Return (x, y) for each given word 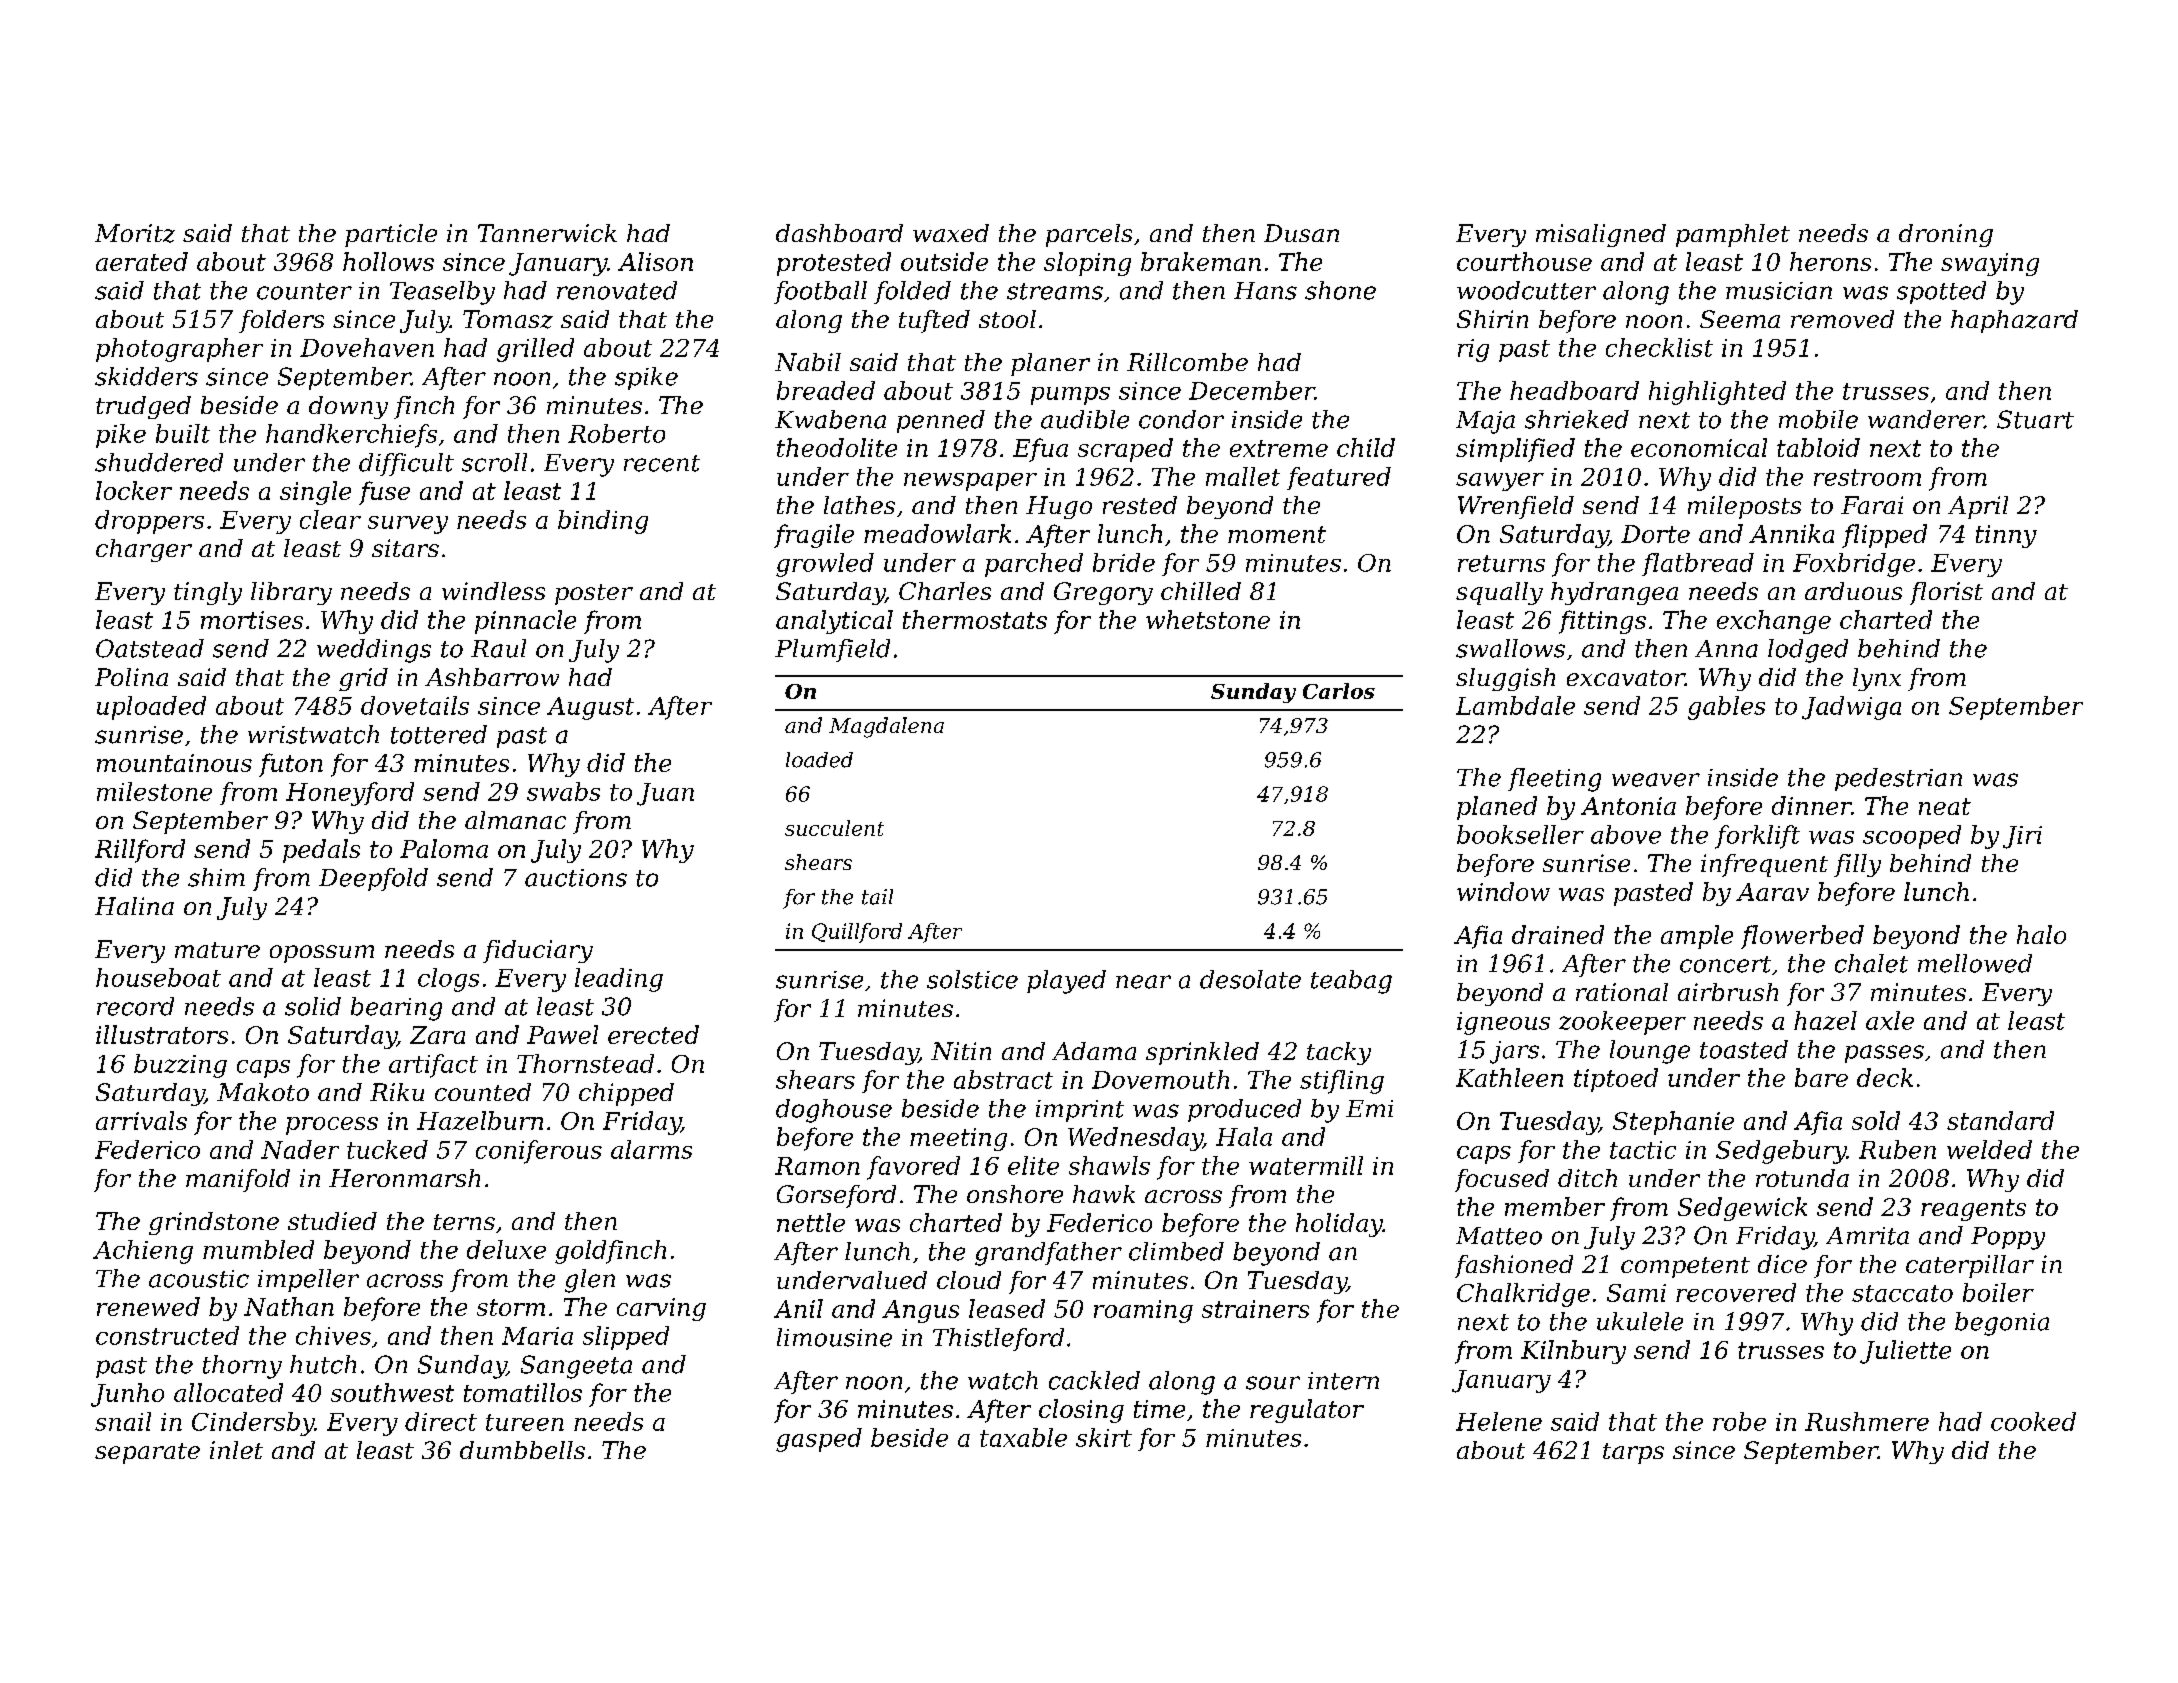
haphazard (2014, 321)
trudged (143, 407)
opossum (322, 954)
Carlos (1339, 691)
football (820, 292)
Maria (537, 1336)
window (1503, 891)
